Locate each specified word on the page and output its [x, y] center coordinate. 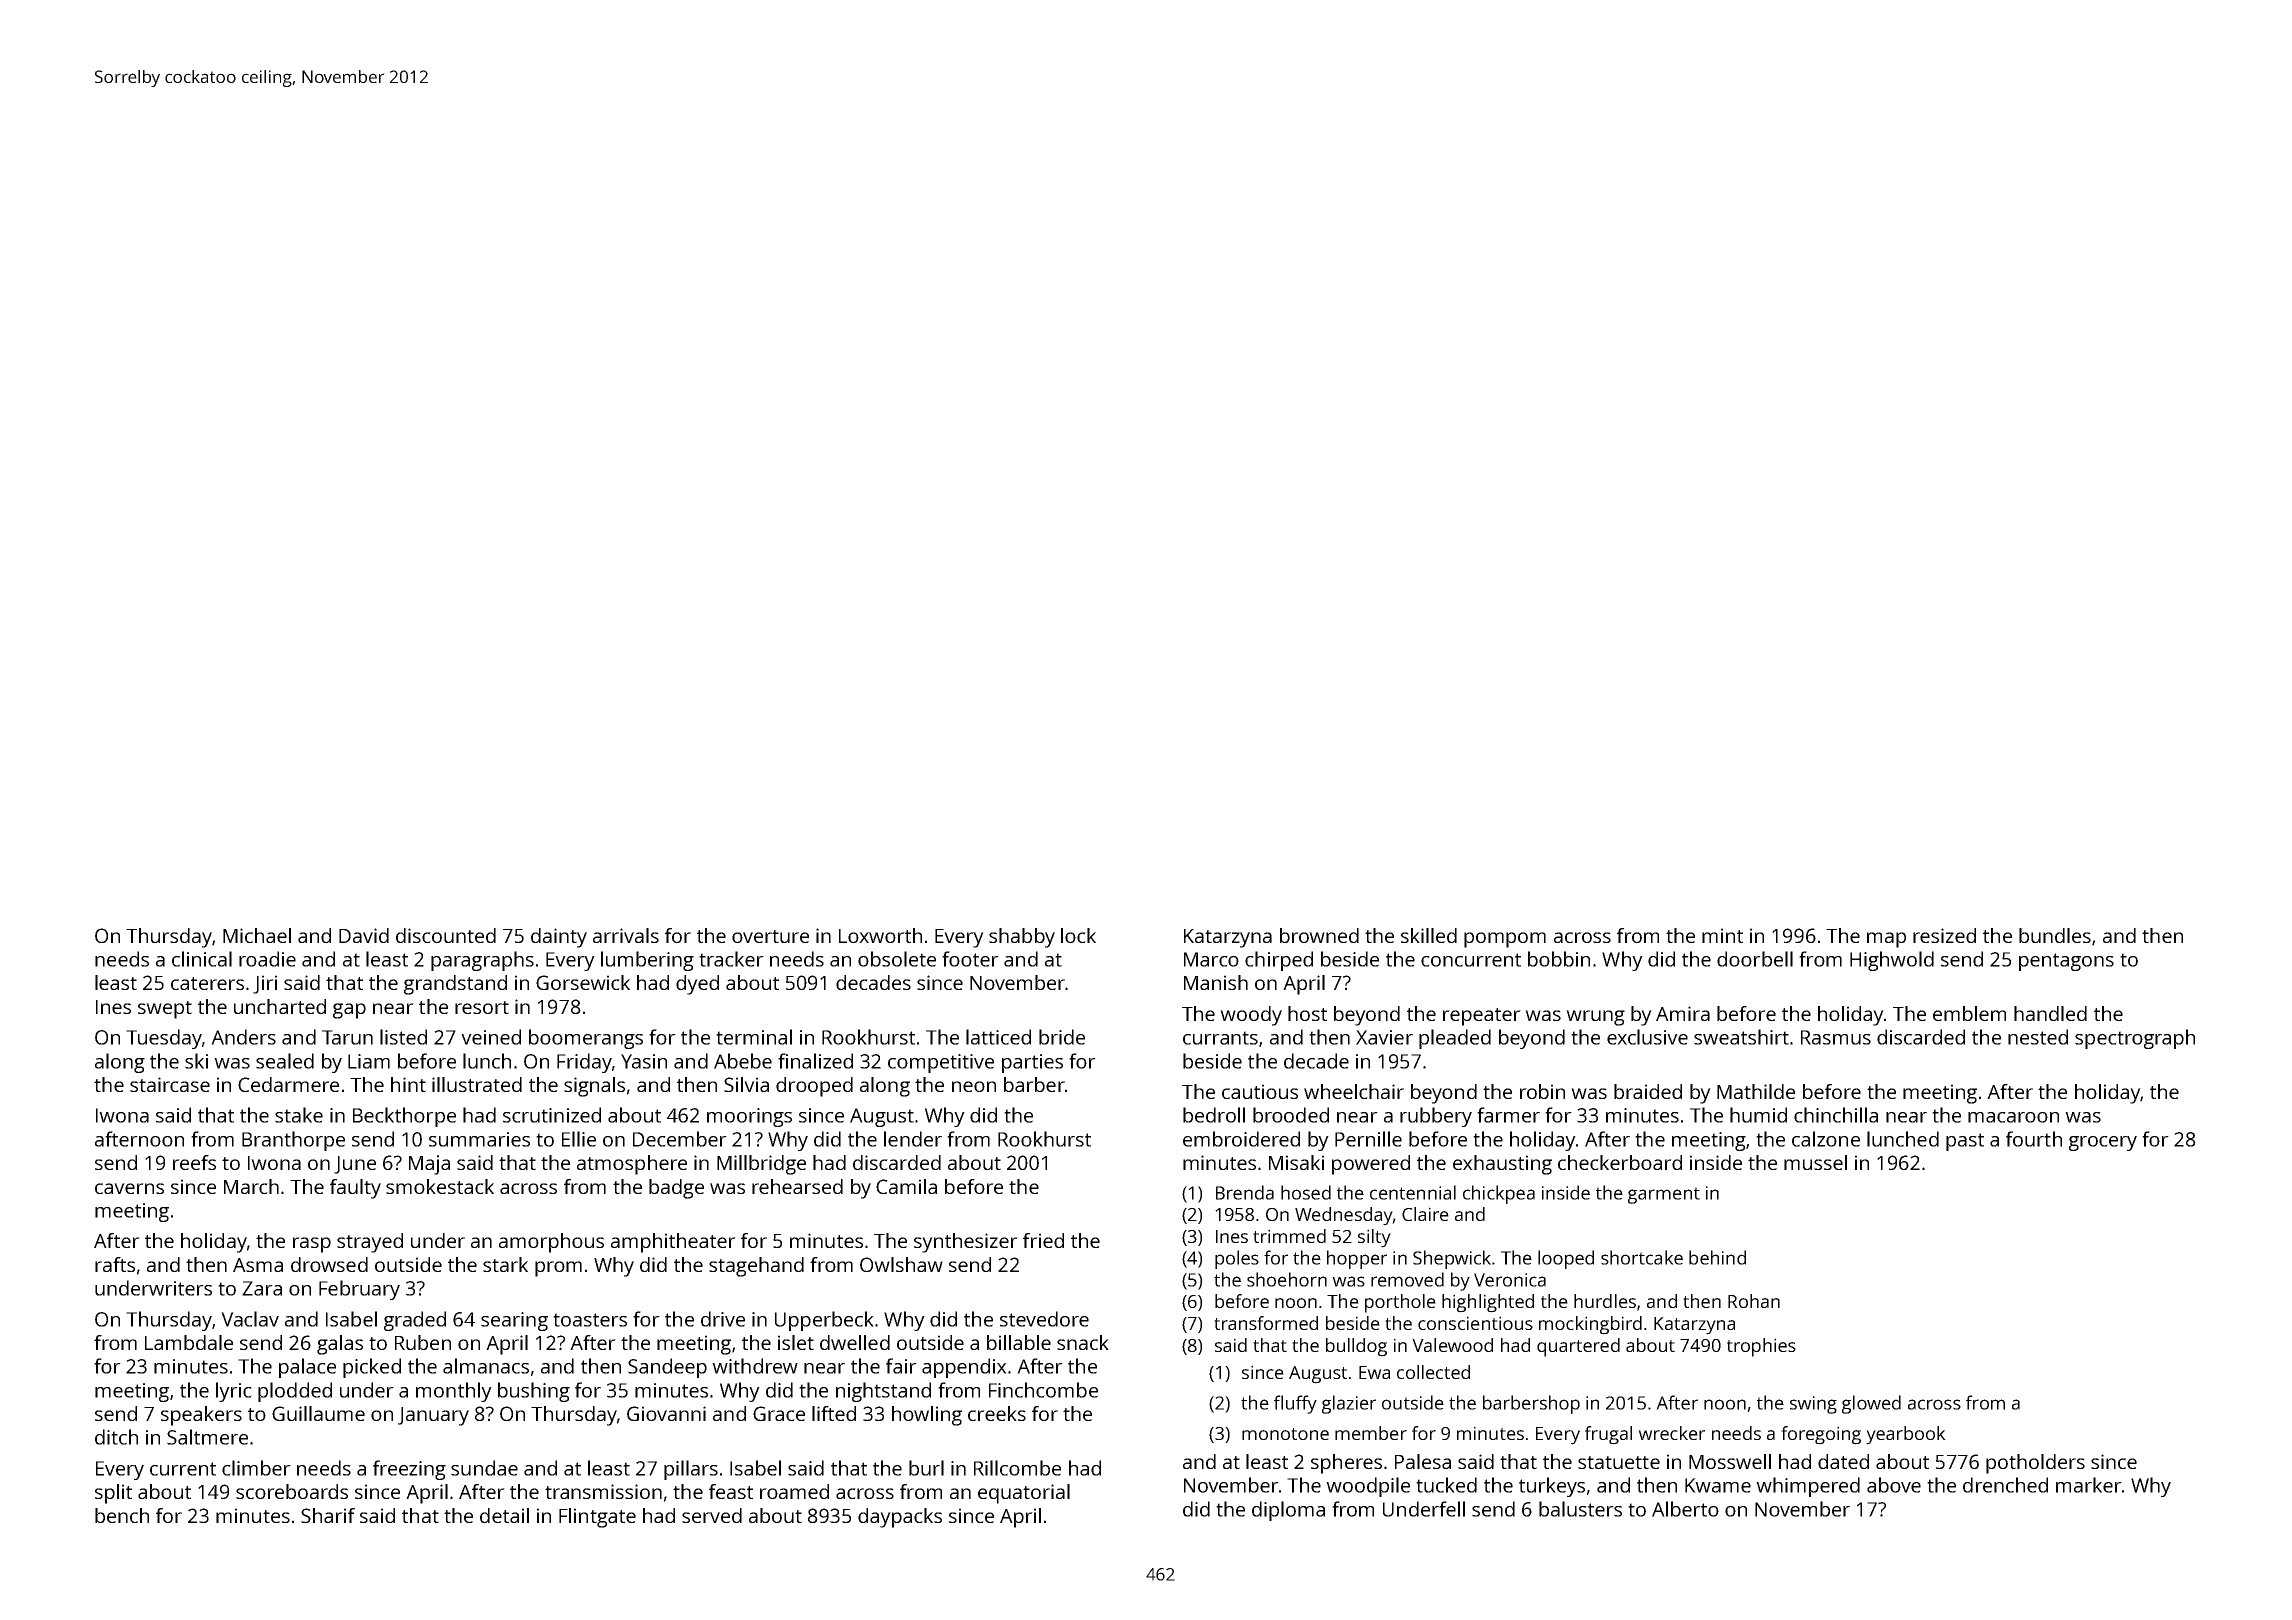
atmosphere [632, 1165]
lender [913, 1139]
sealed [285, 1061]
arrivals [626, 935]
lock [1078, 935]
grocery [2103, 1143]
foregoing [1821, 1435]
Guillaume [318, 1413]
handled [2050, 1013]
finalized [815, 1061]
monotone [1285, 1434]
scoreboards [292, 1491]
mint [1722, 935]
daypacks [900, 1518]
